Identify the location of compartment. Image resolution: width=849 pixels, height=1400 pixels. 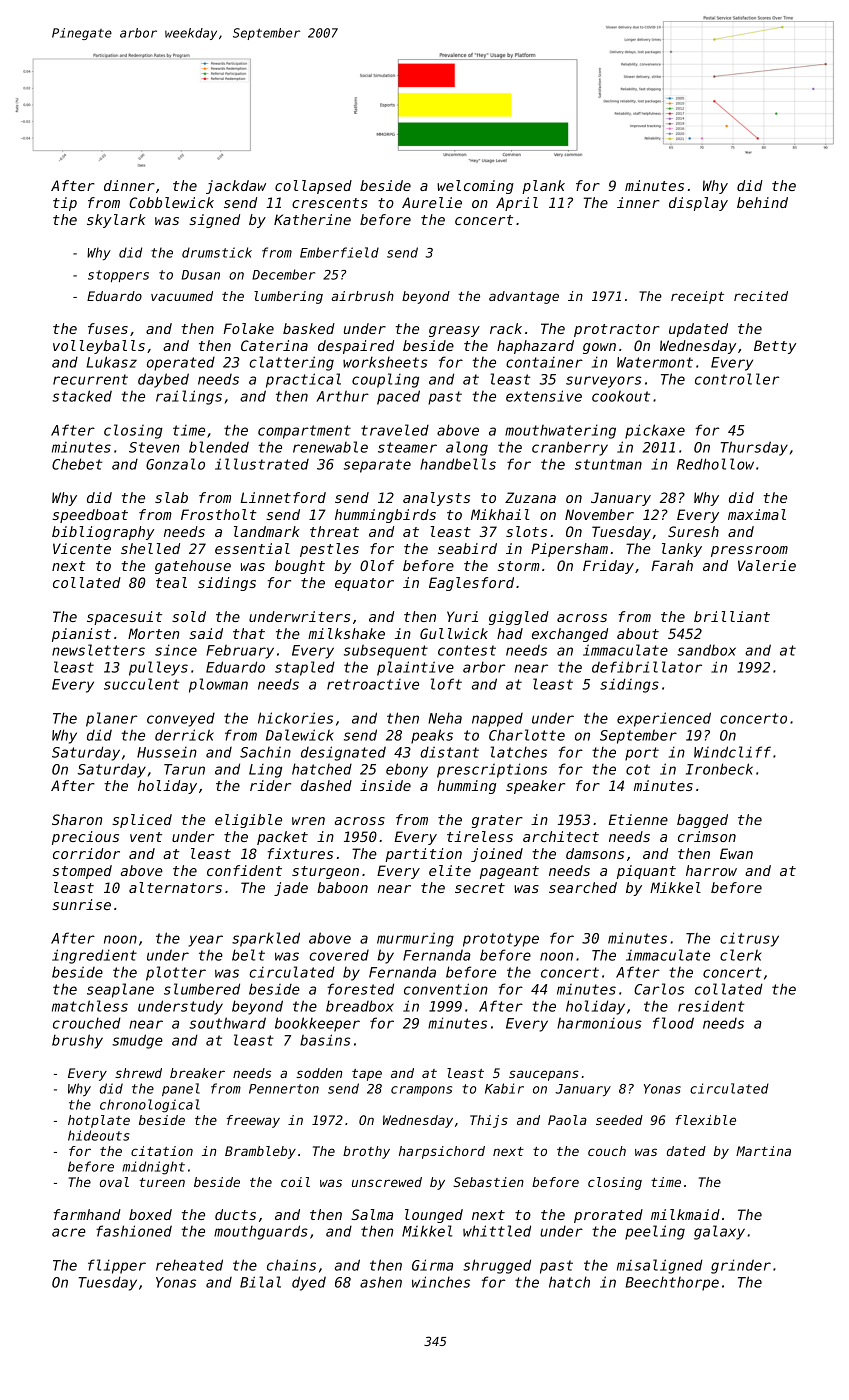
(304, 432).
